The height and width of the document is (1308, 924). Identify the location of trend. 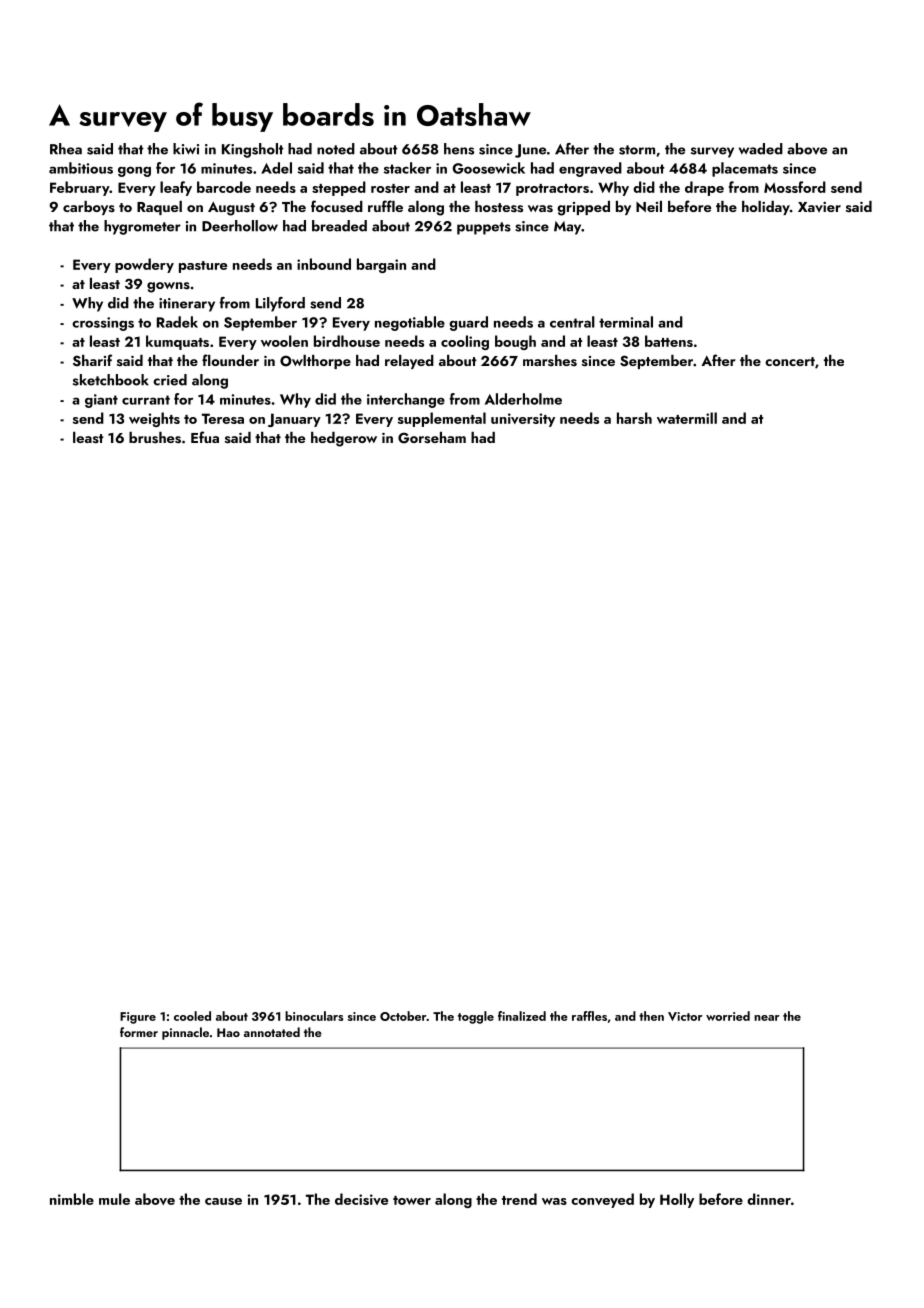
(519, 1199).
